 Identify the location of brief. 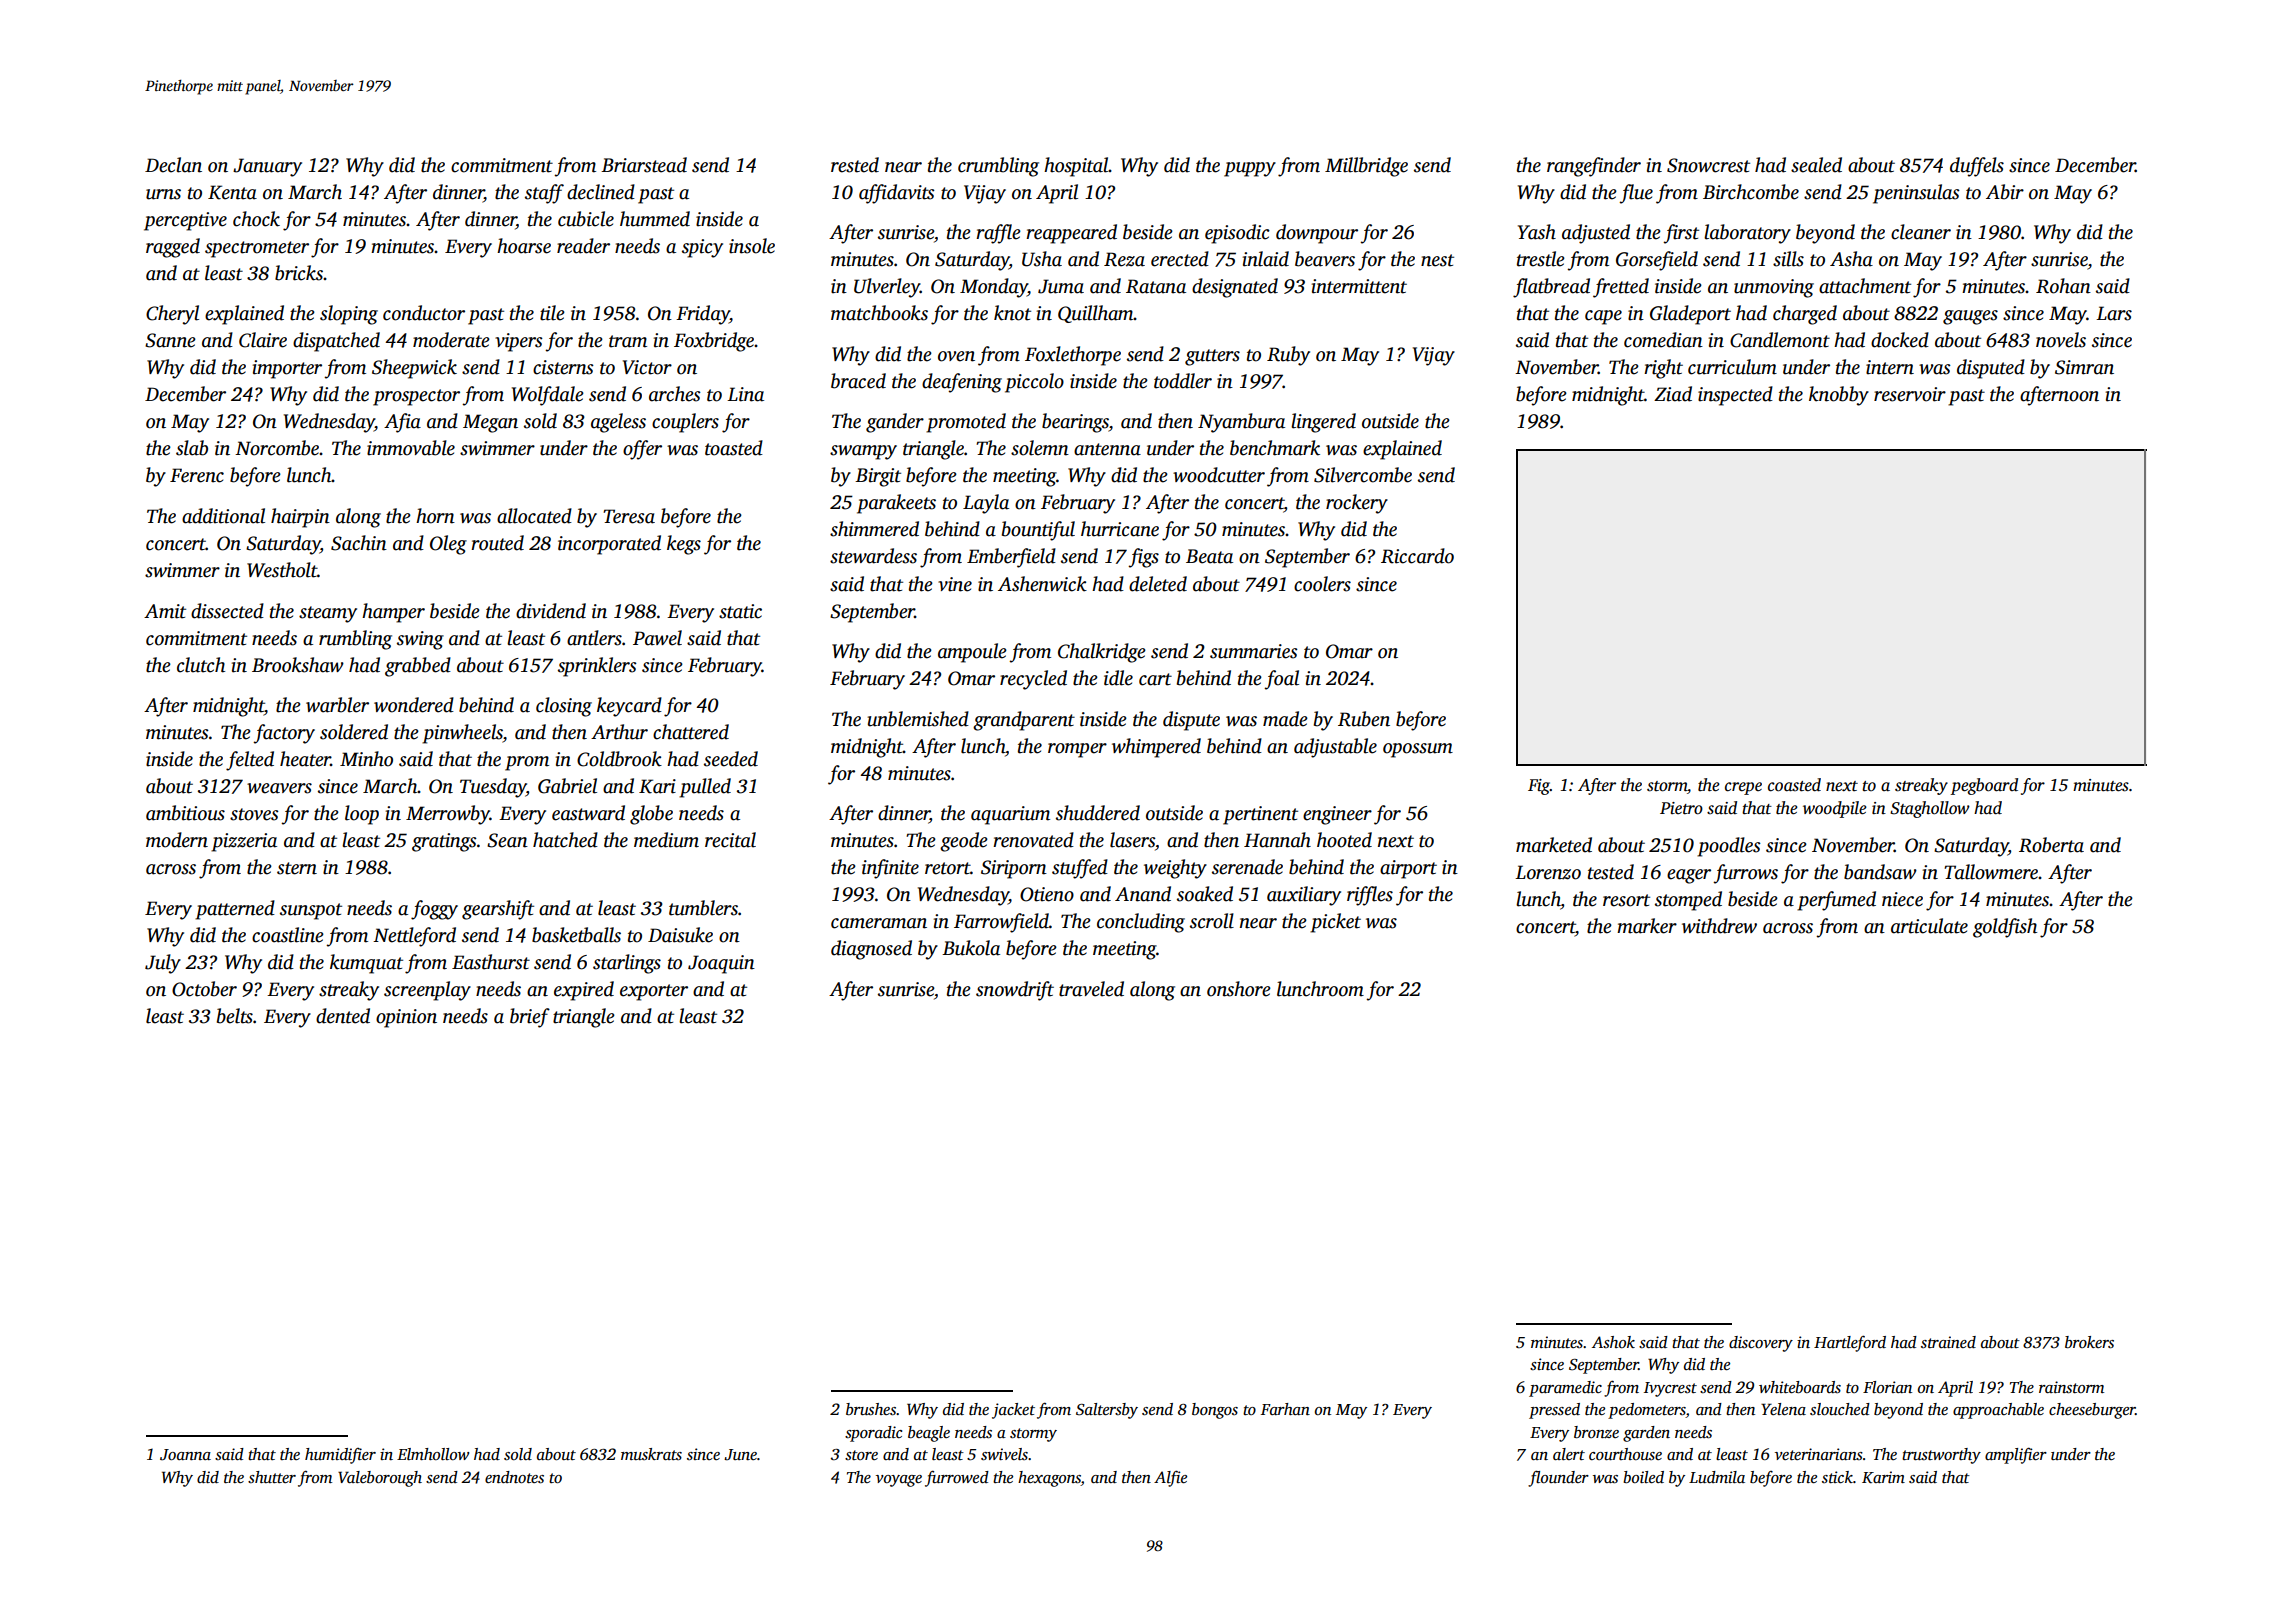
(530, 1018).
